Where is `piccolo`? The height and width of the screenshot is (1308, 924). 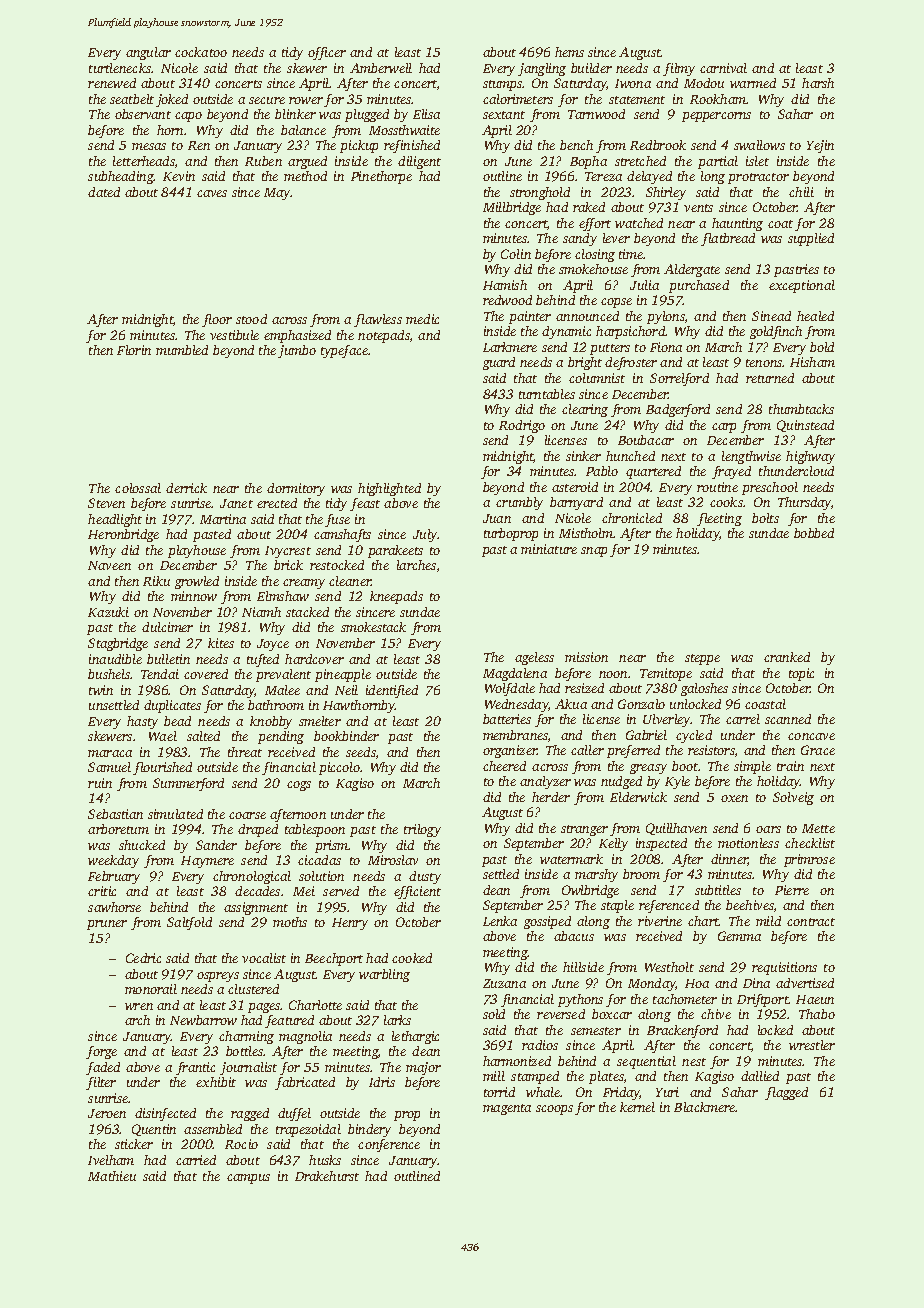 piccolo is located at coordinates (340, 768).
